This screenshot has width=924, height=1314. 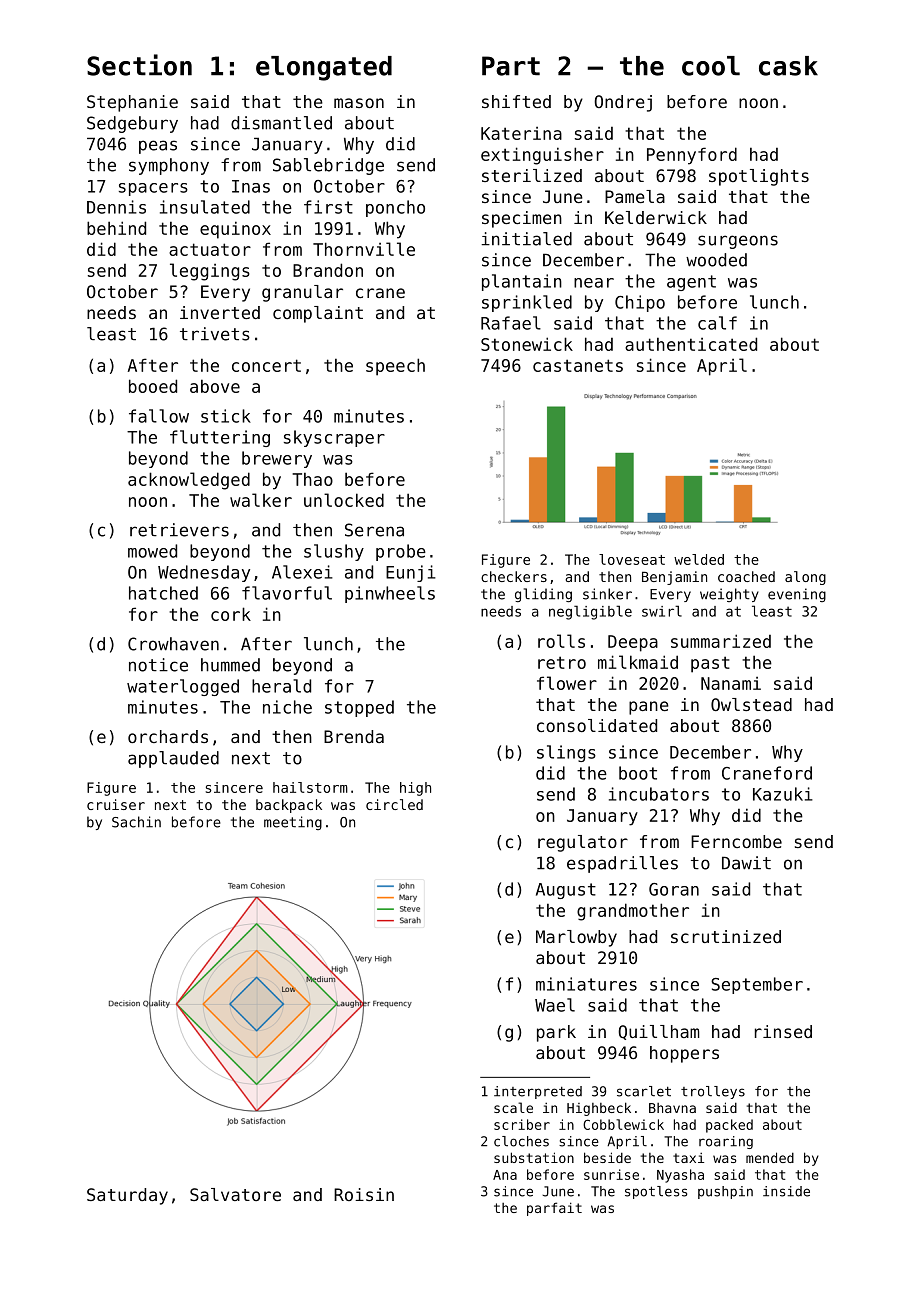 I want to click on Brenda, so click(x=354, y=736).
